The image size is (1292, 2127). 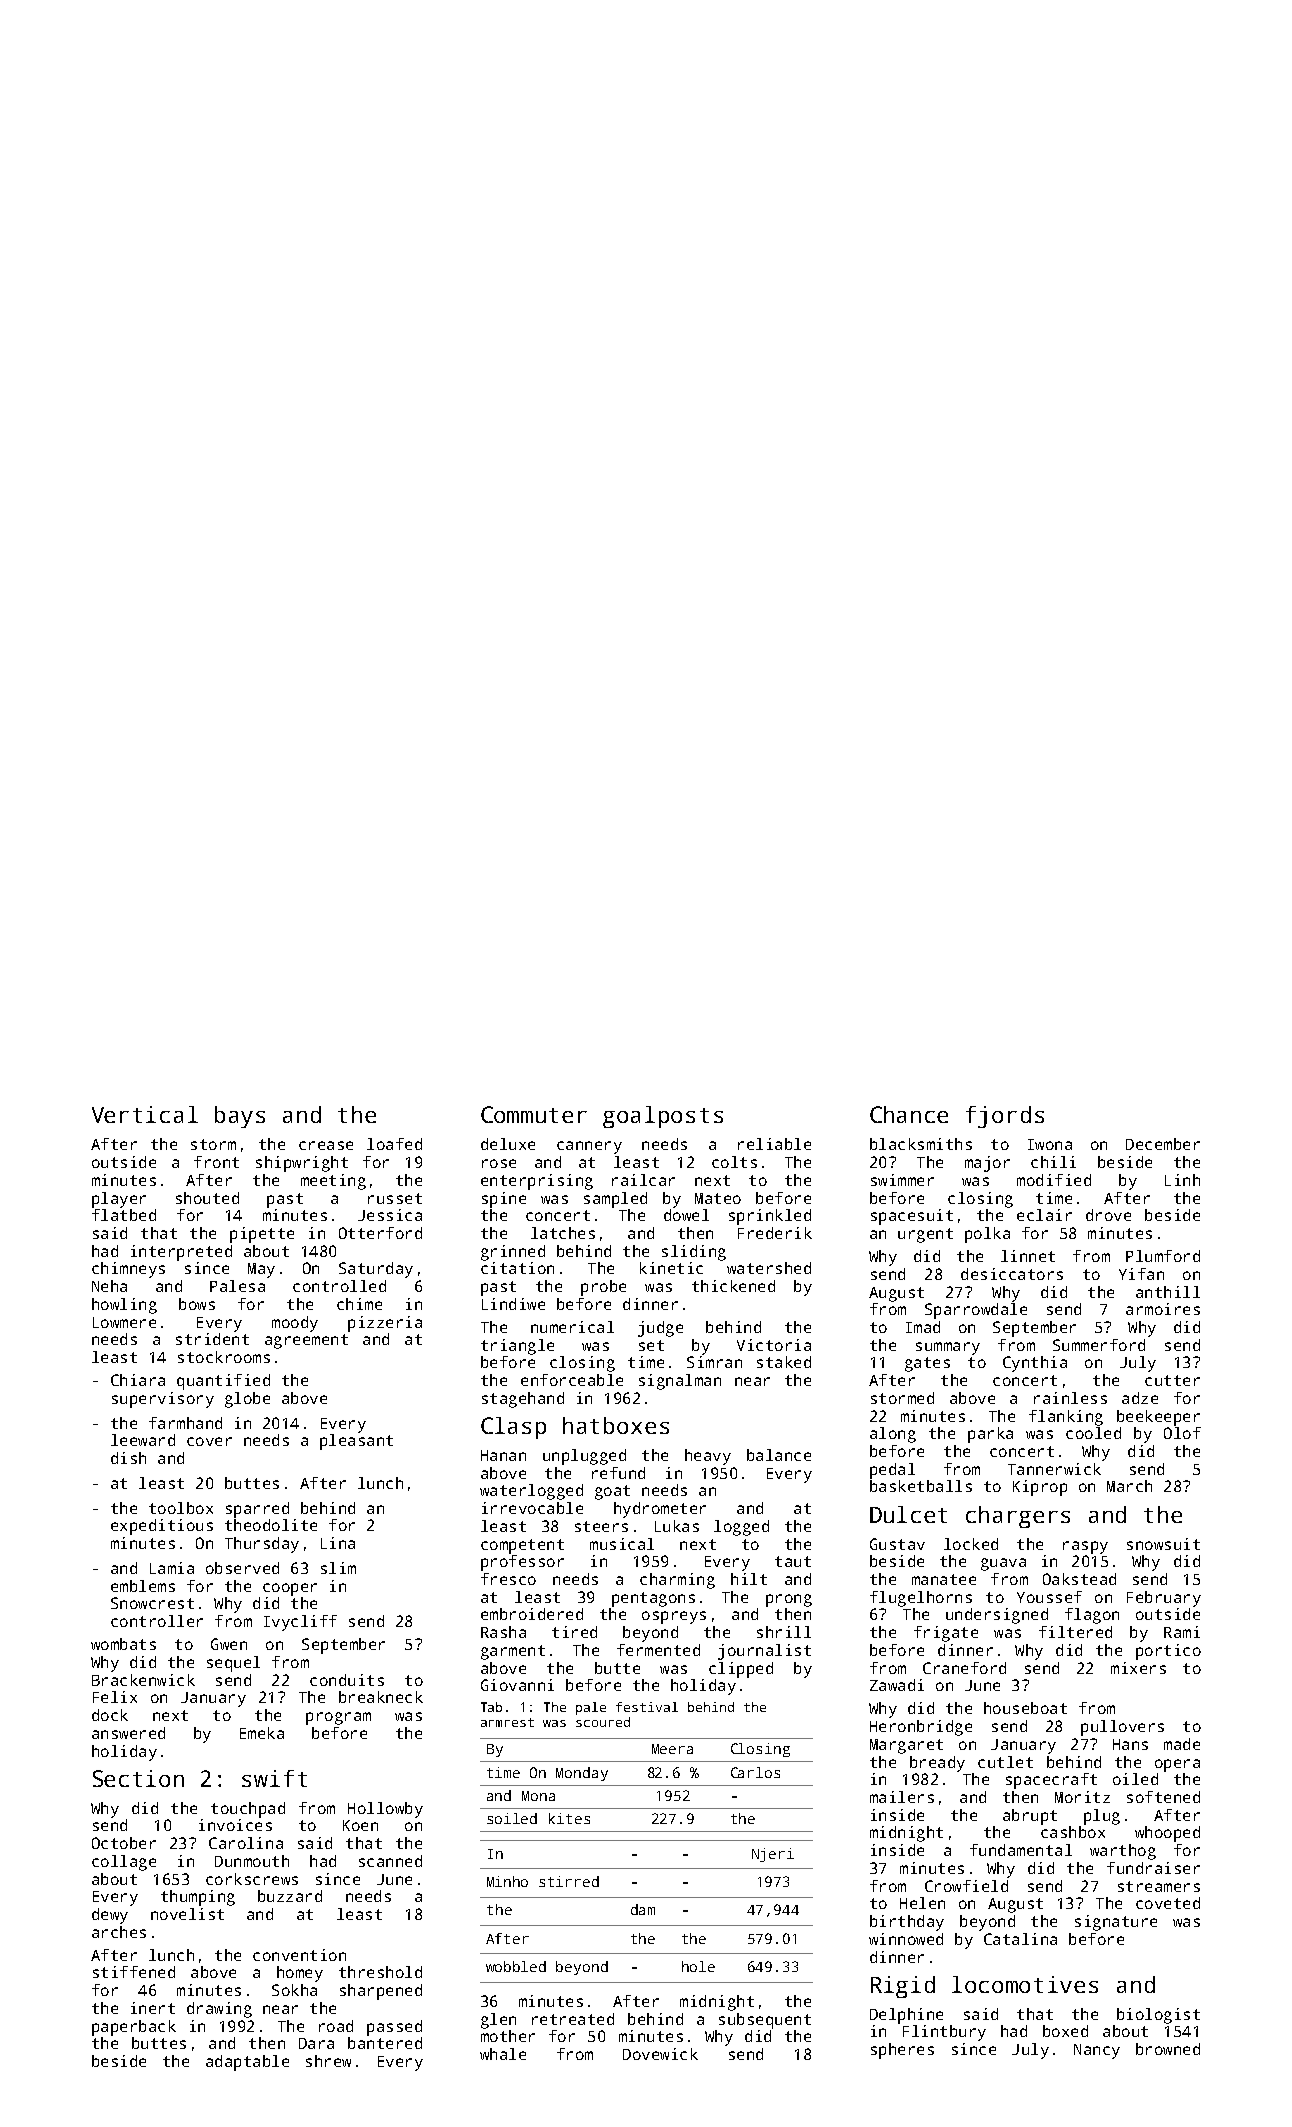 What do you see at coordinates (197, 1304) in the page?
I see `bows` at bounding box center [197, 1304].
